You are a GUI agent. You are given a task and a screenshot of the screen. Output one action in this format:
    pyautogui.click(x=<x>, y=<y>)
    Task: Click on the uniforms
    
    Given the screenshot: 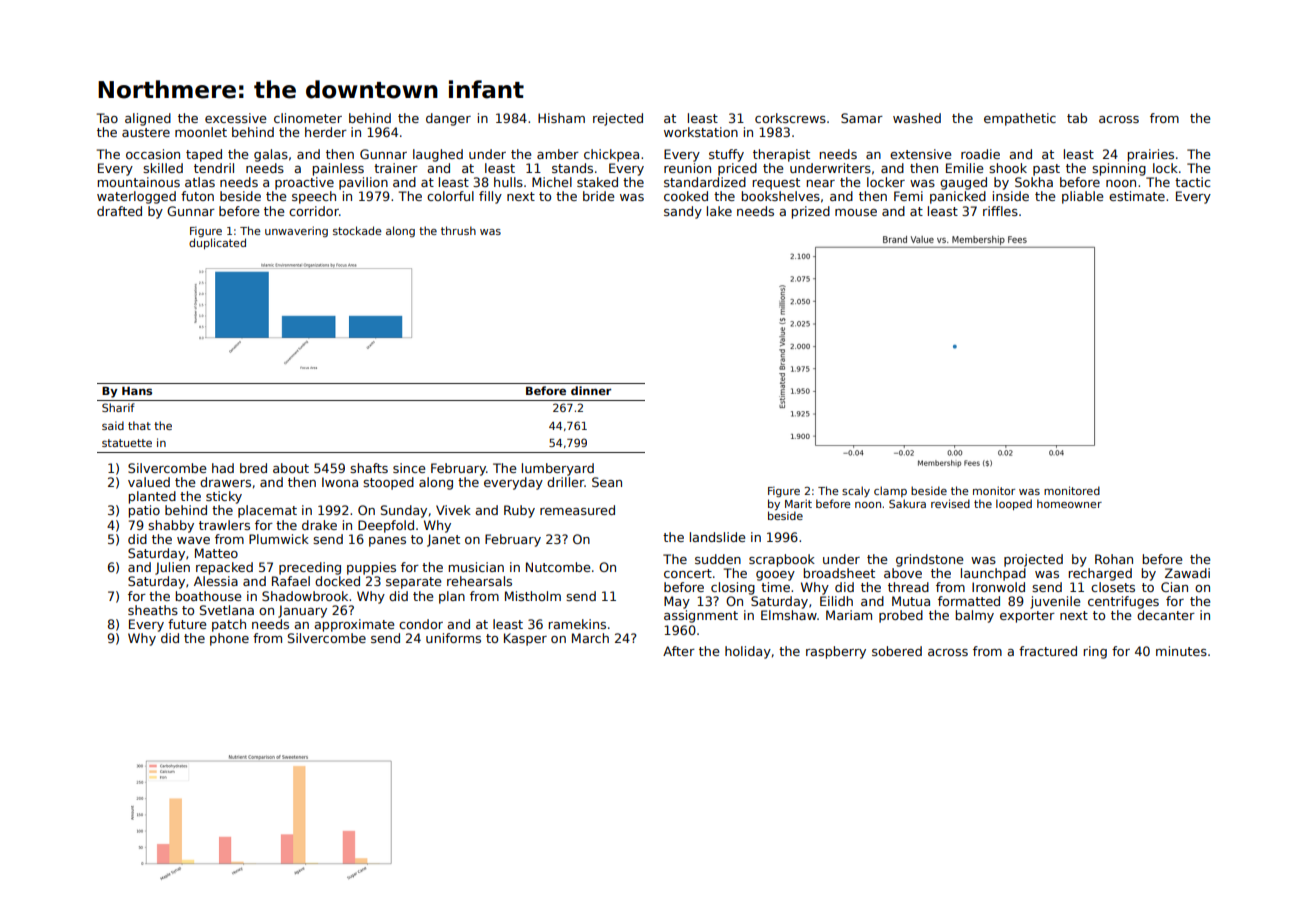 What is the action you would take?
    pyautogui.click(x=453, y=638)
